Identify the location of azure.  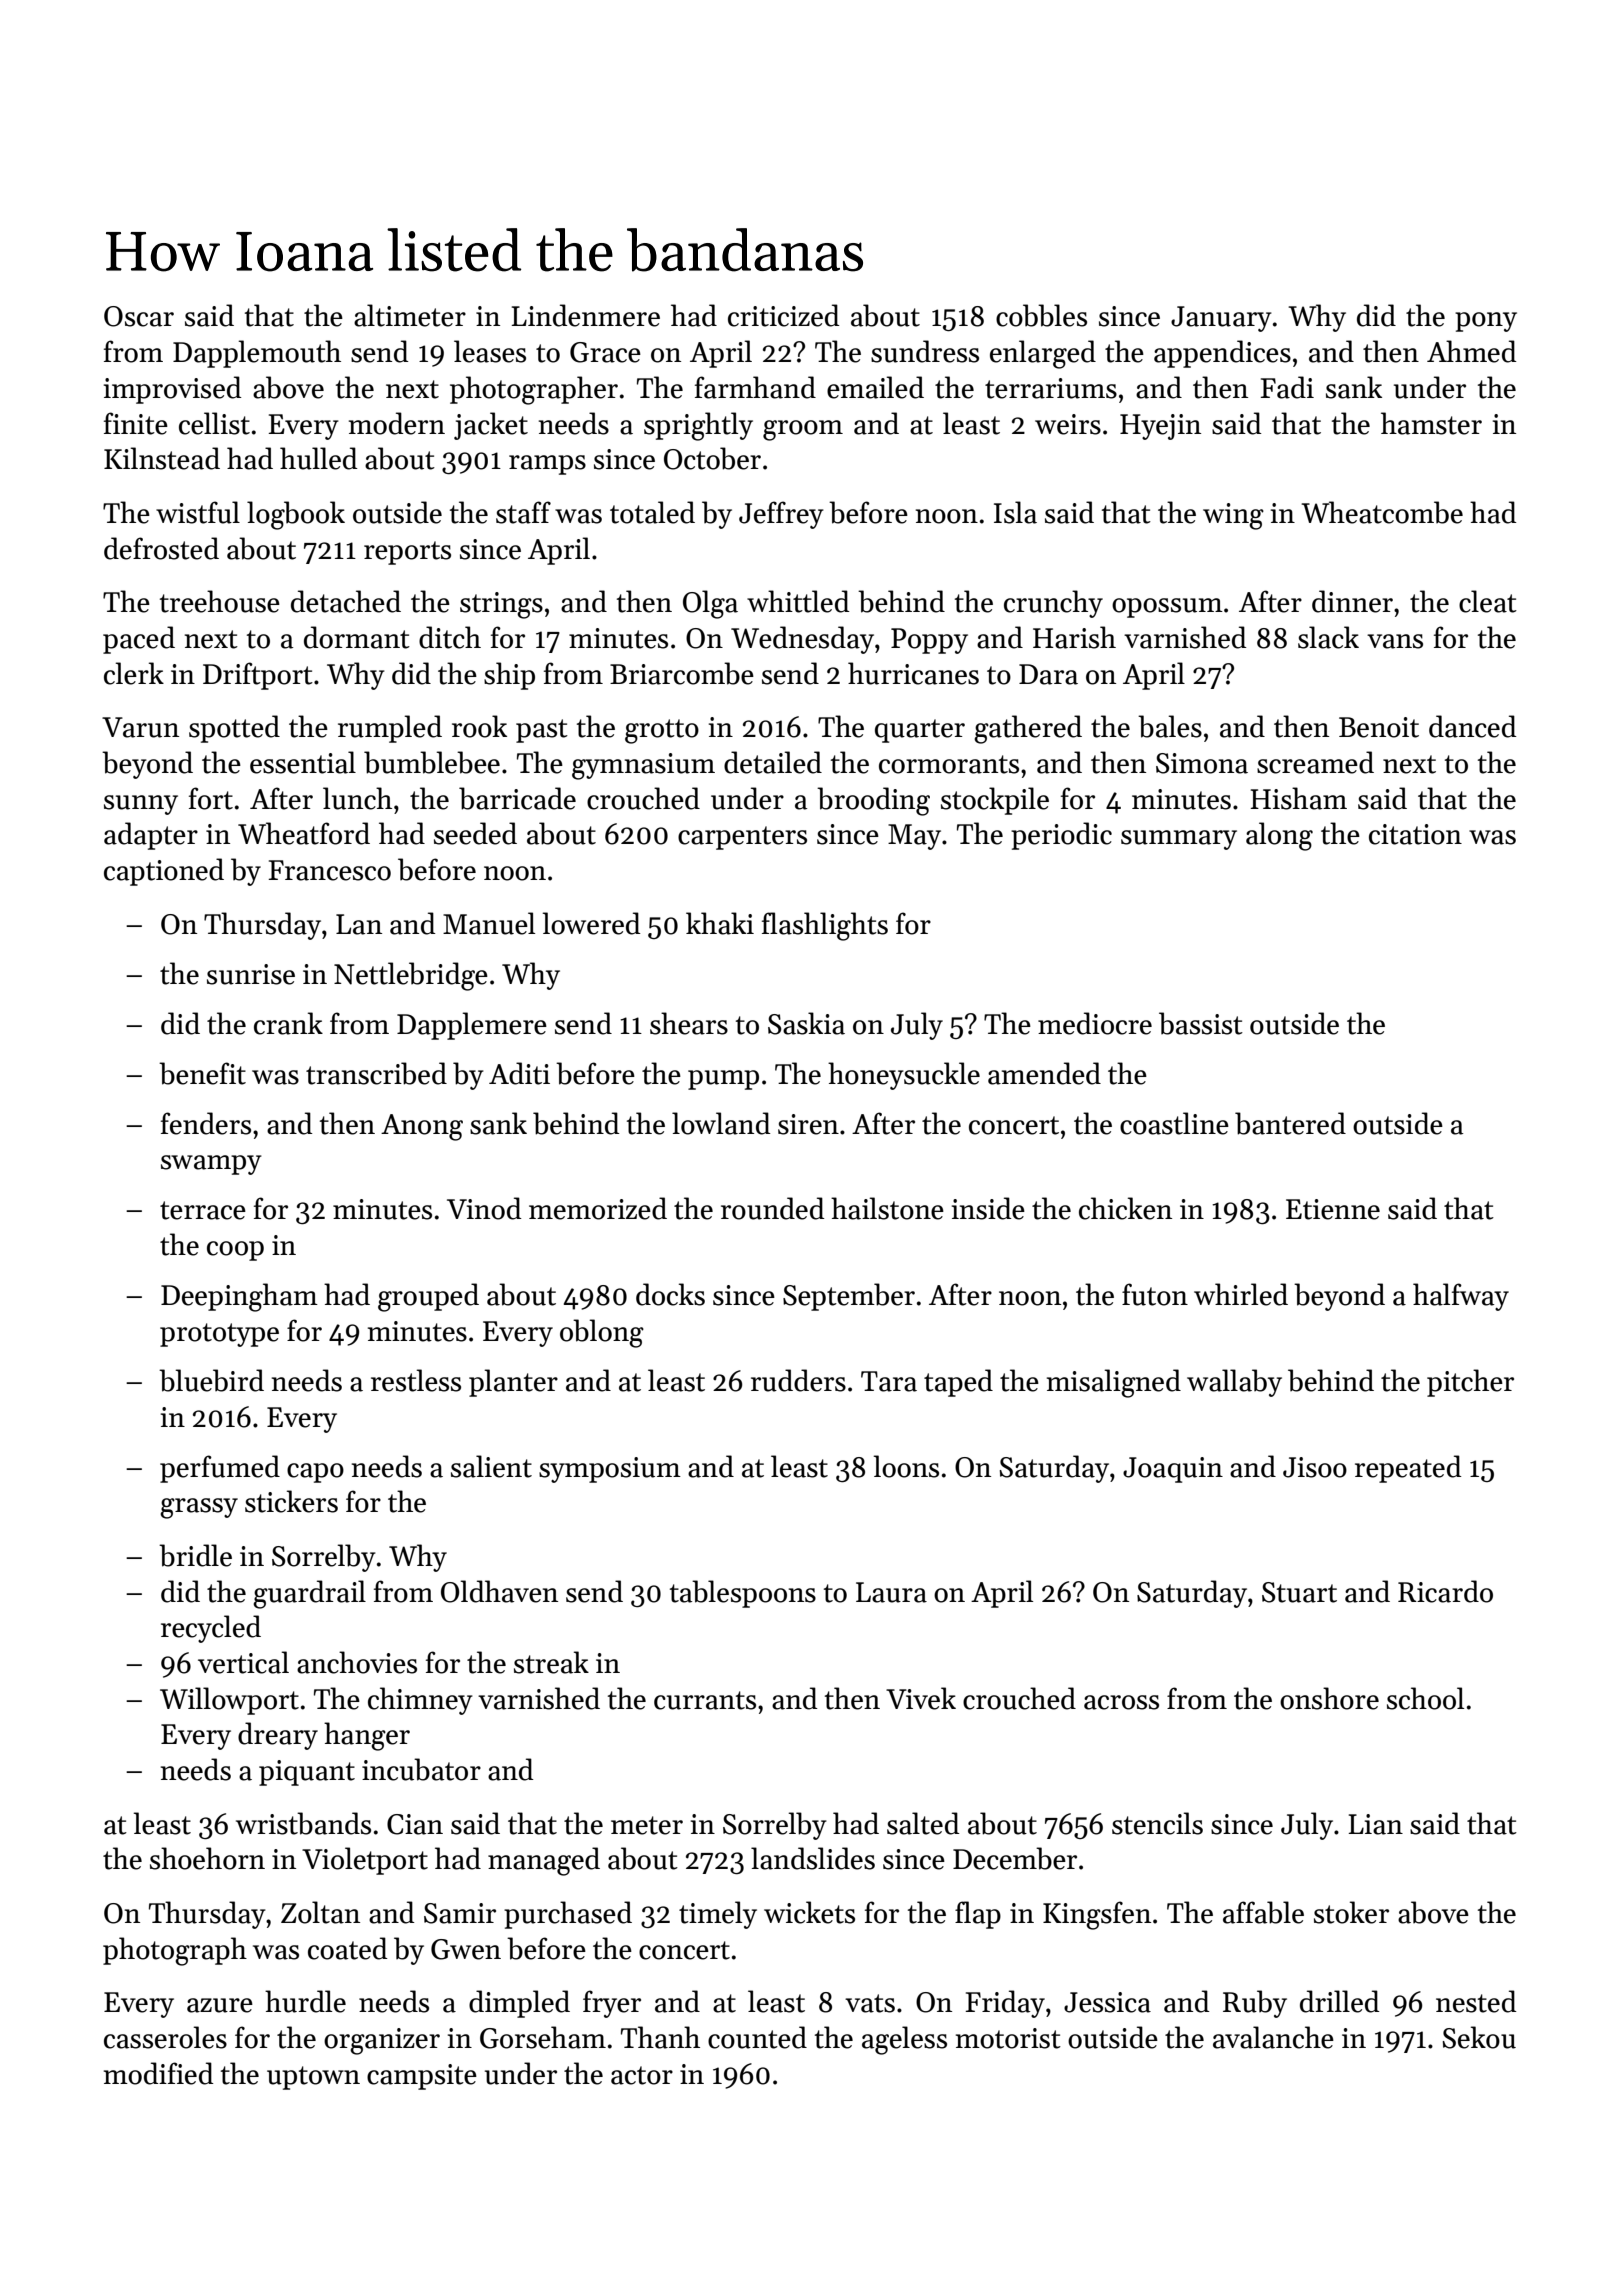
(220, 2005).
